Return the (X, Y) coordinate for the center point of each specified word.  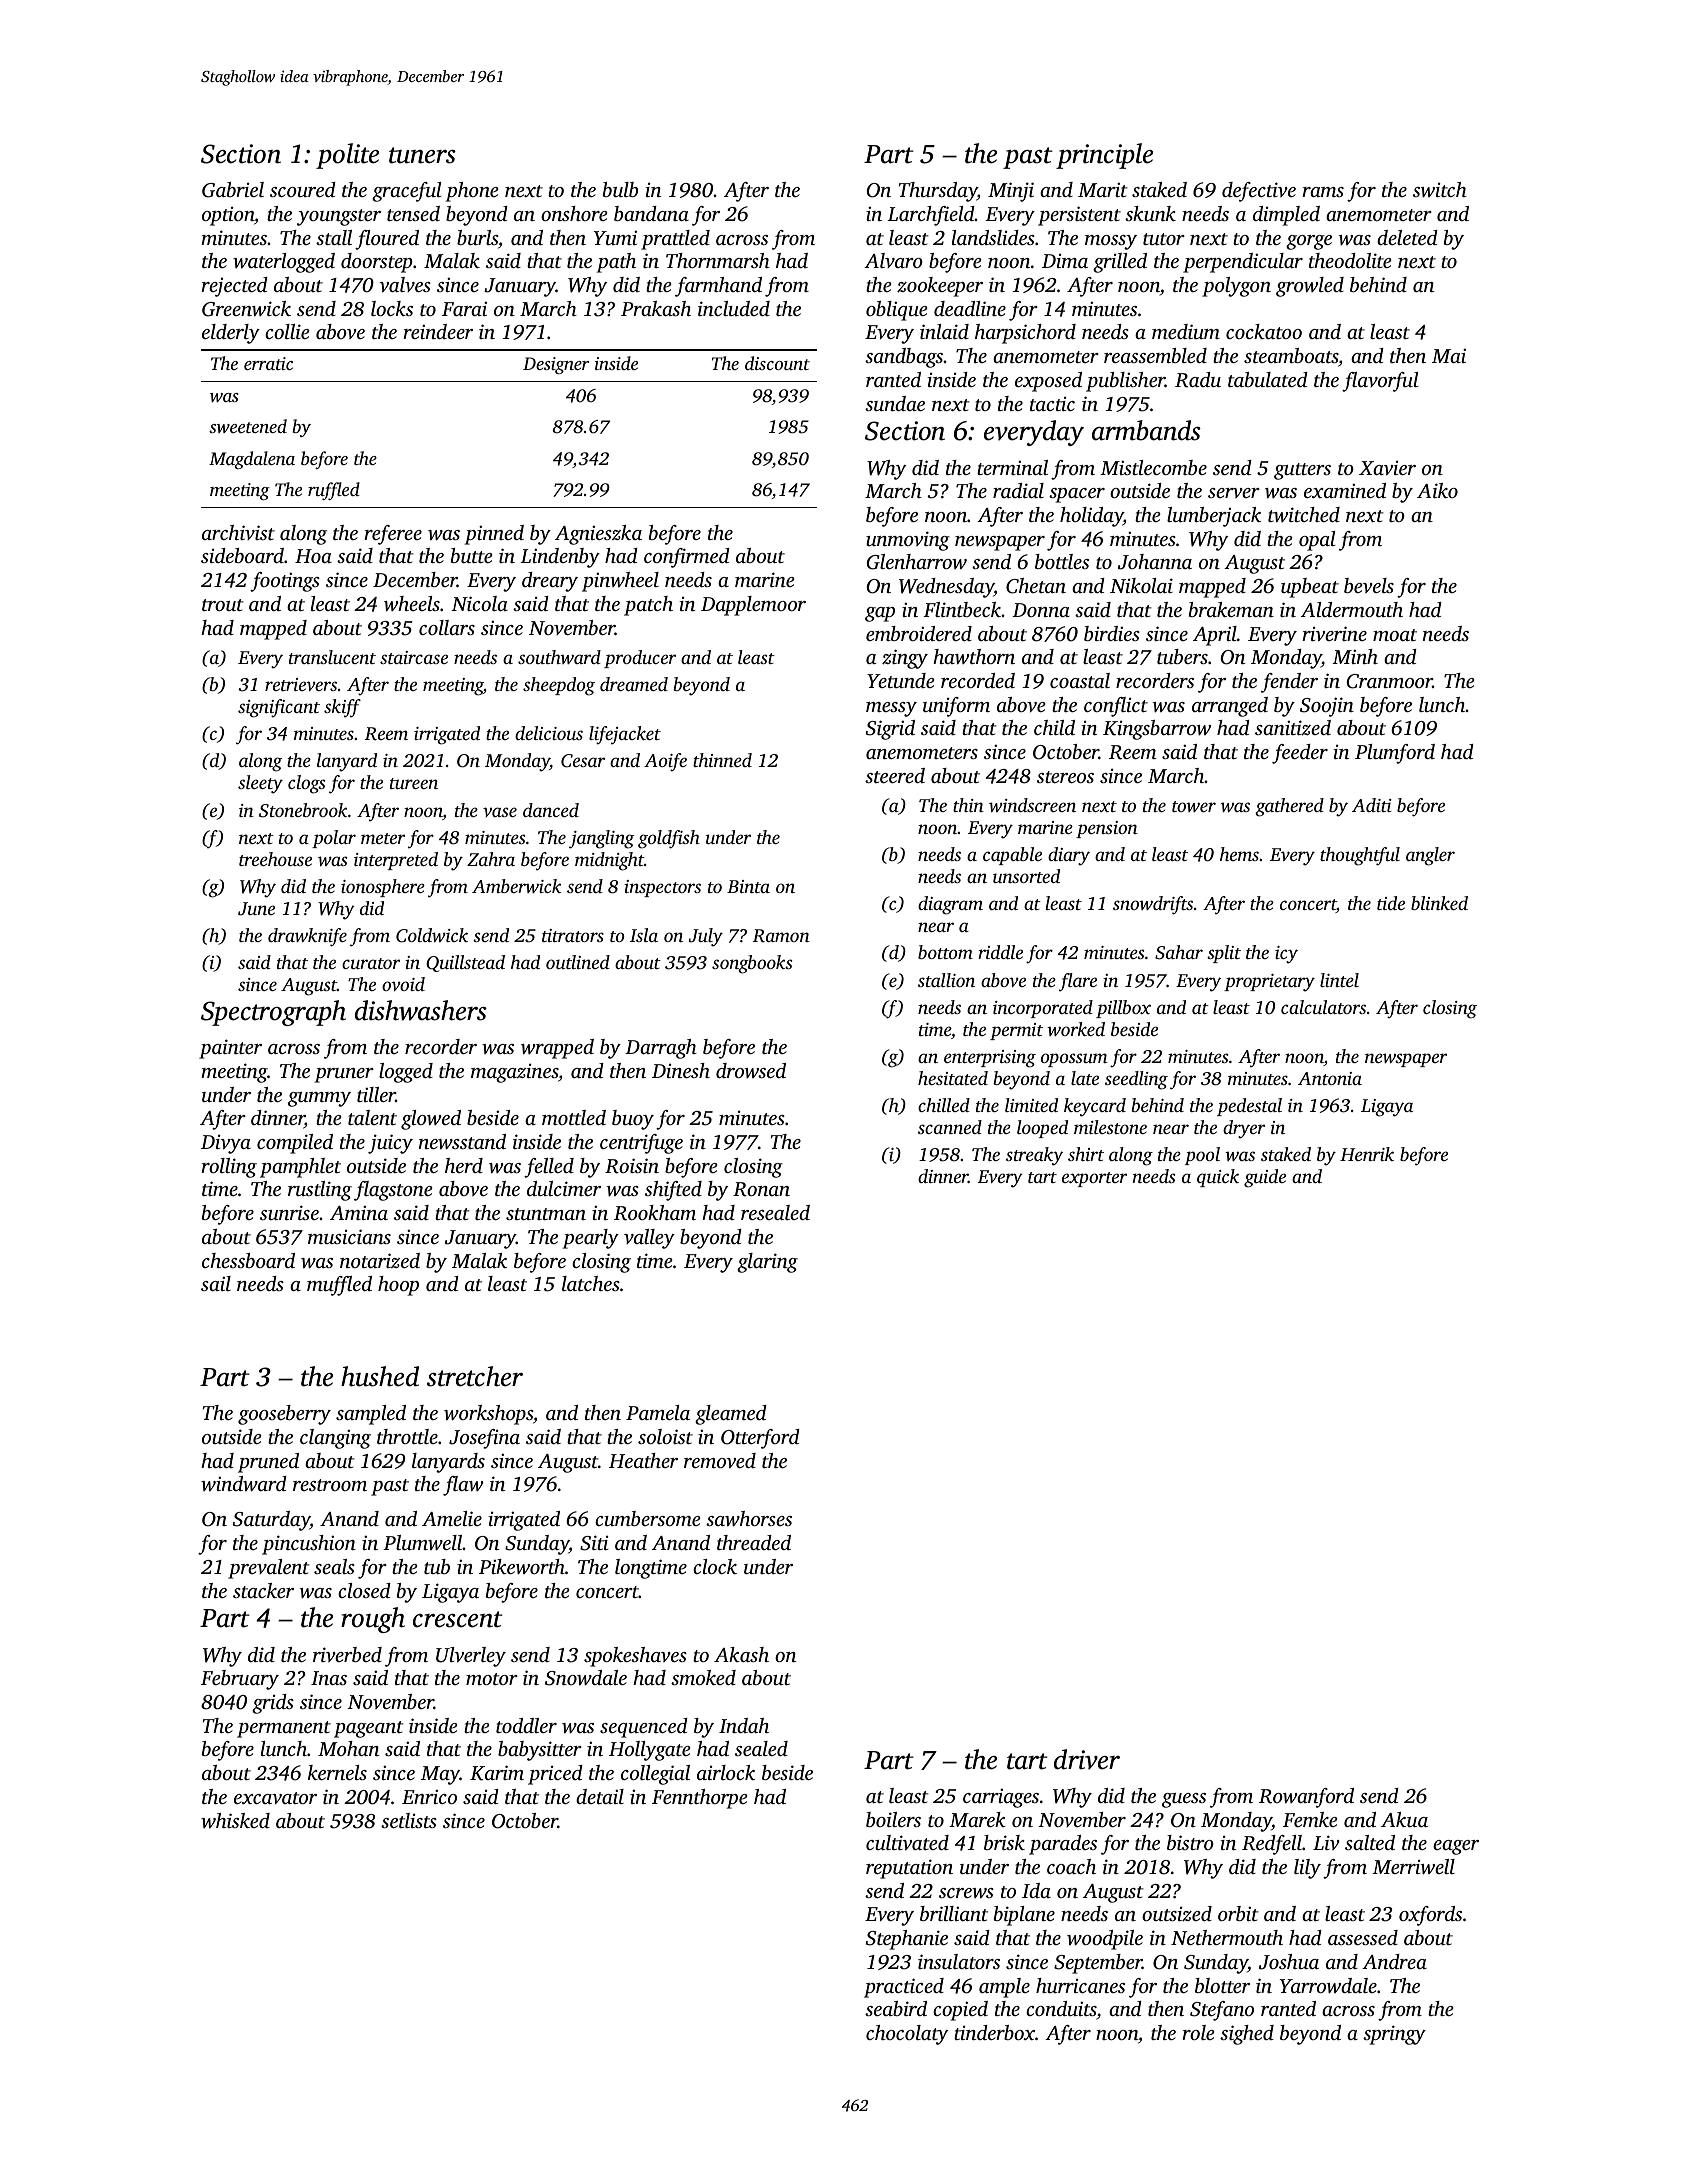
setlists (409, 1820)
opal (1317, 541)
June (256, 909)
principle (1104, 156)
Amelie (452, 1518)
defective (1259, 192)
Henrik (1367, 1154)
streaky (1034, 1156)
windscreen (1032, 805)
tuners (422, 155)
